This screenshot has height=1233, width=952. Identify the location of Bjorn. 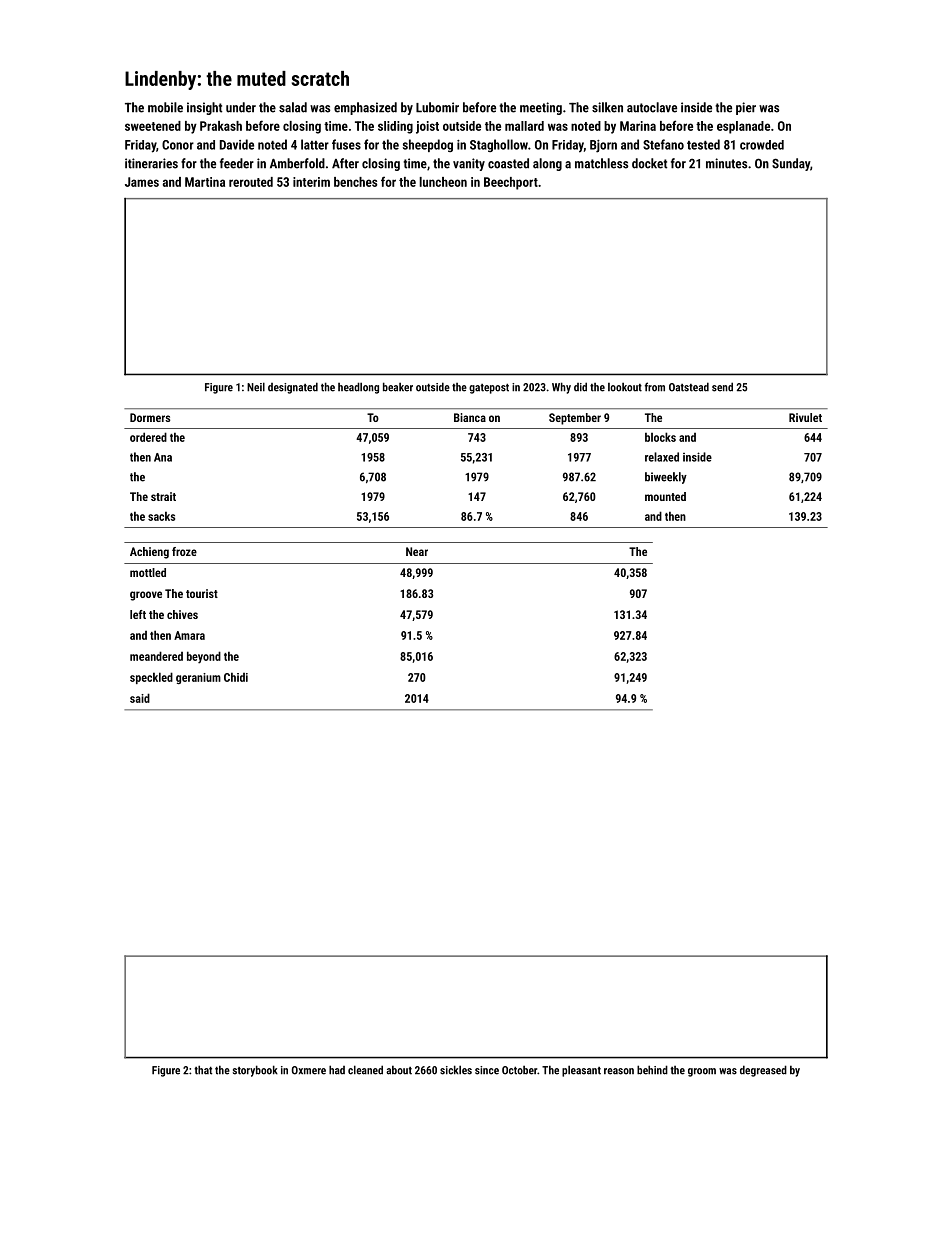
(603, 146).
